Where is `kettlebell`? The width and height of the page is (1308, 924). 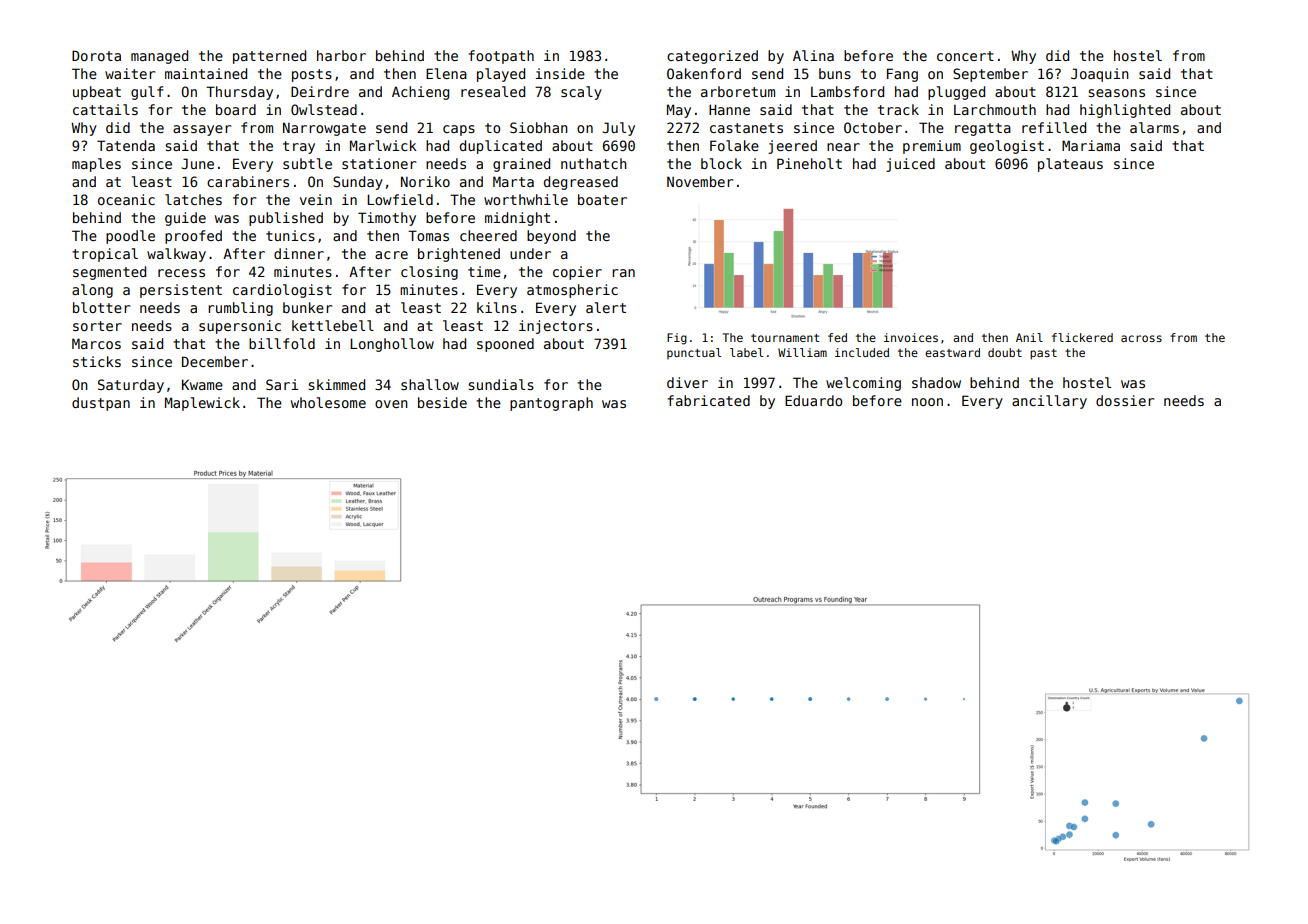 kettlebell is located at coordinates (333, 325).
